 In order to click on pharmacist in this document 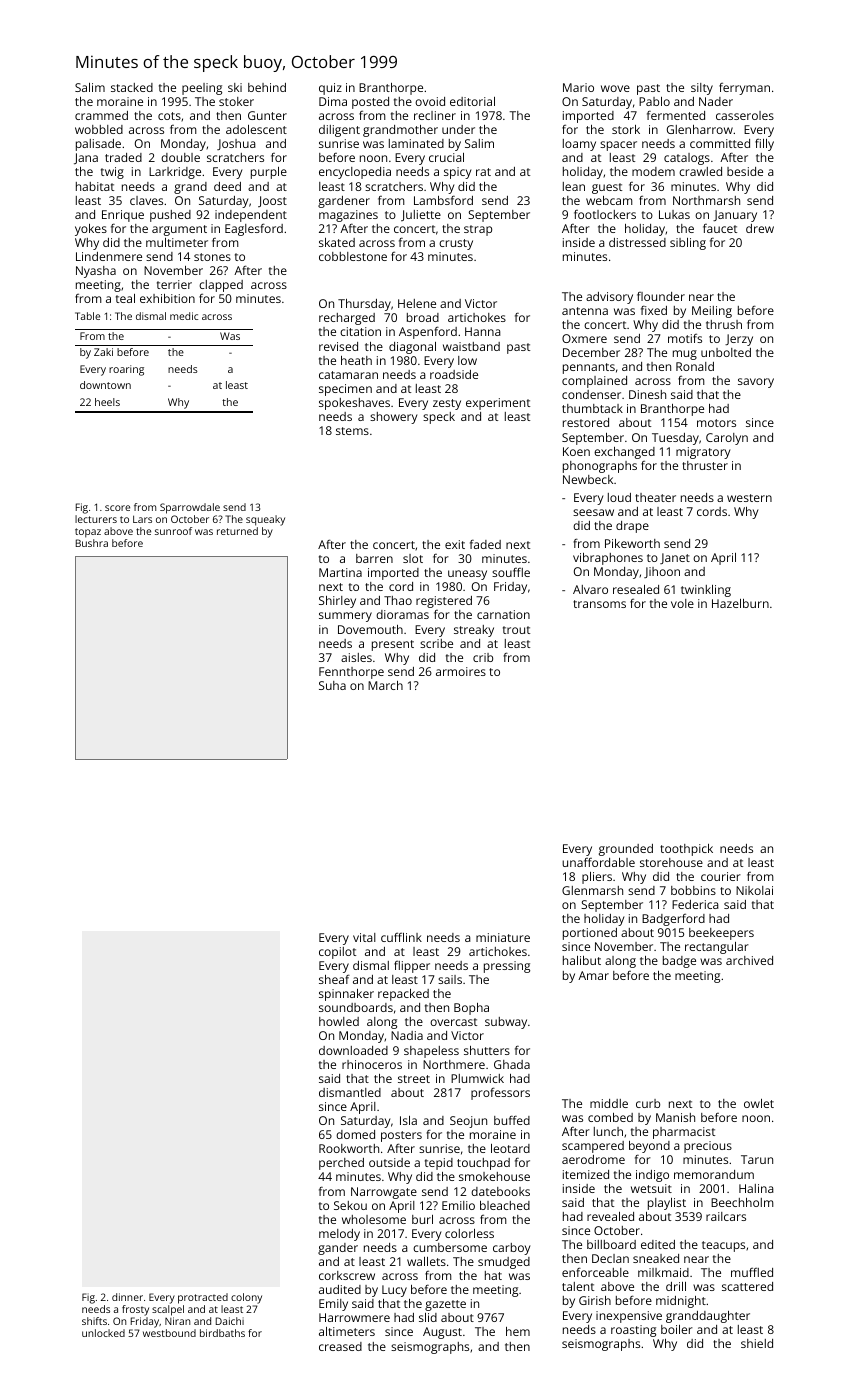, I will do `click(684, 1133)`.
